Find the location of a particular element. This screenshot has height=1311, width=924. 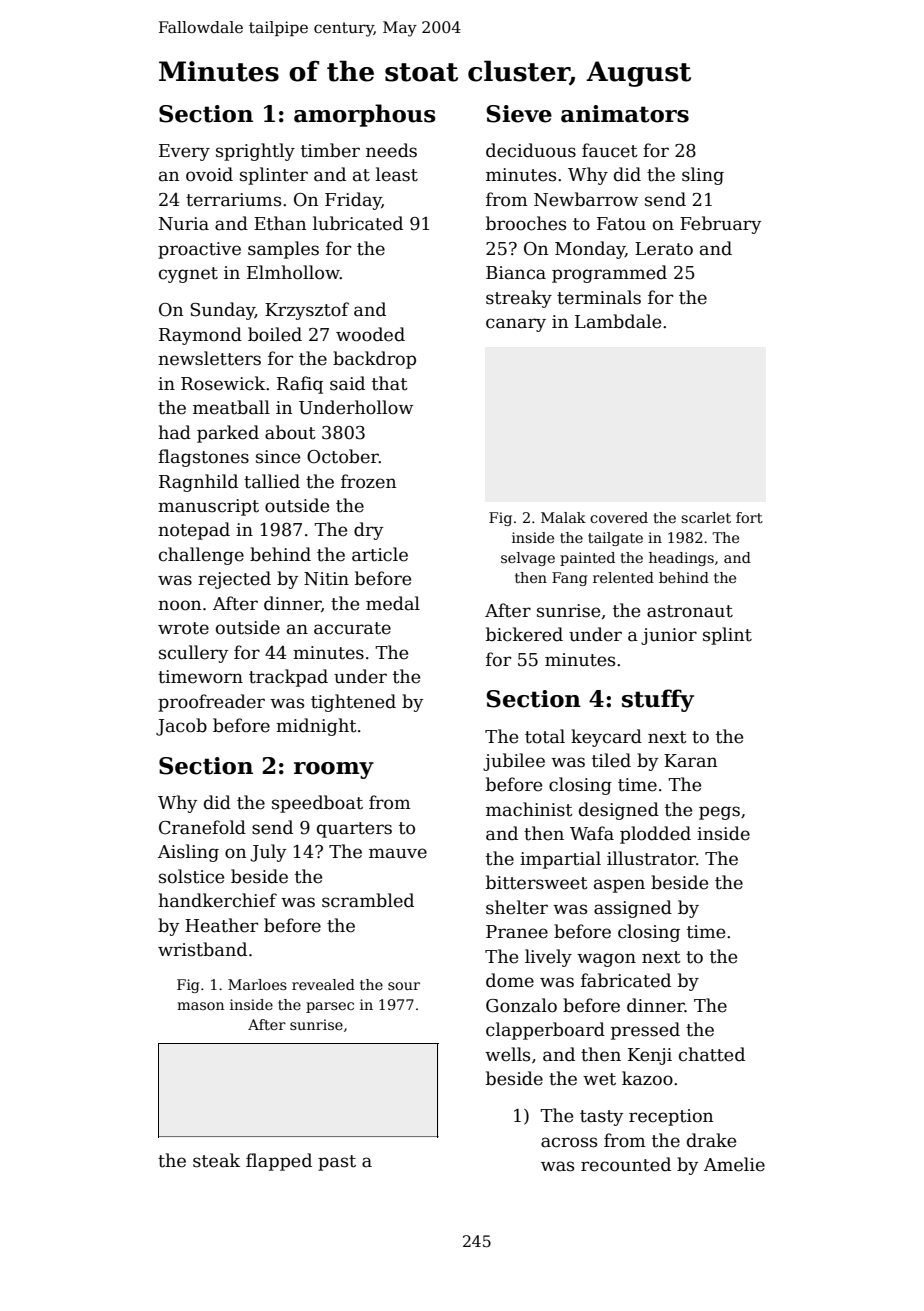

animators is located at coordinates (625, 114).
